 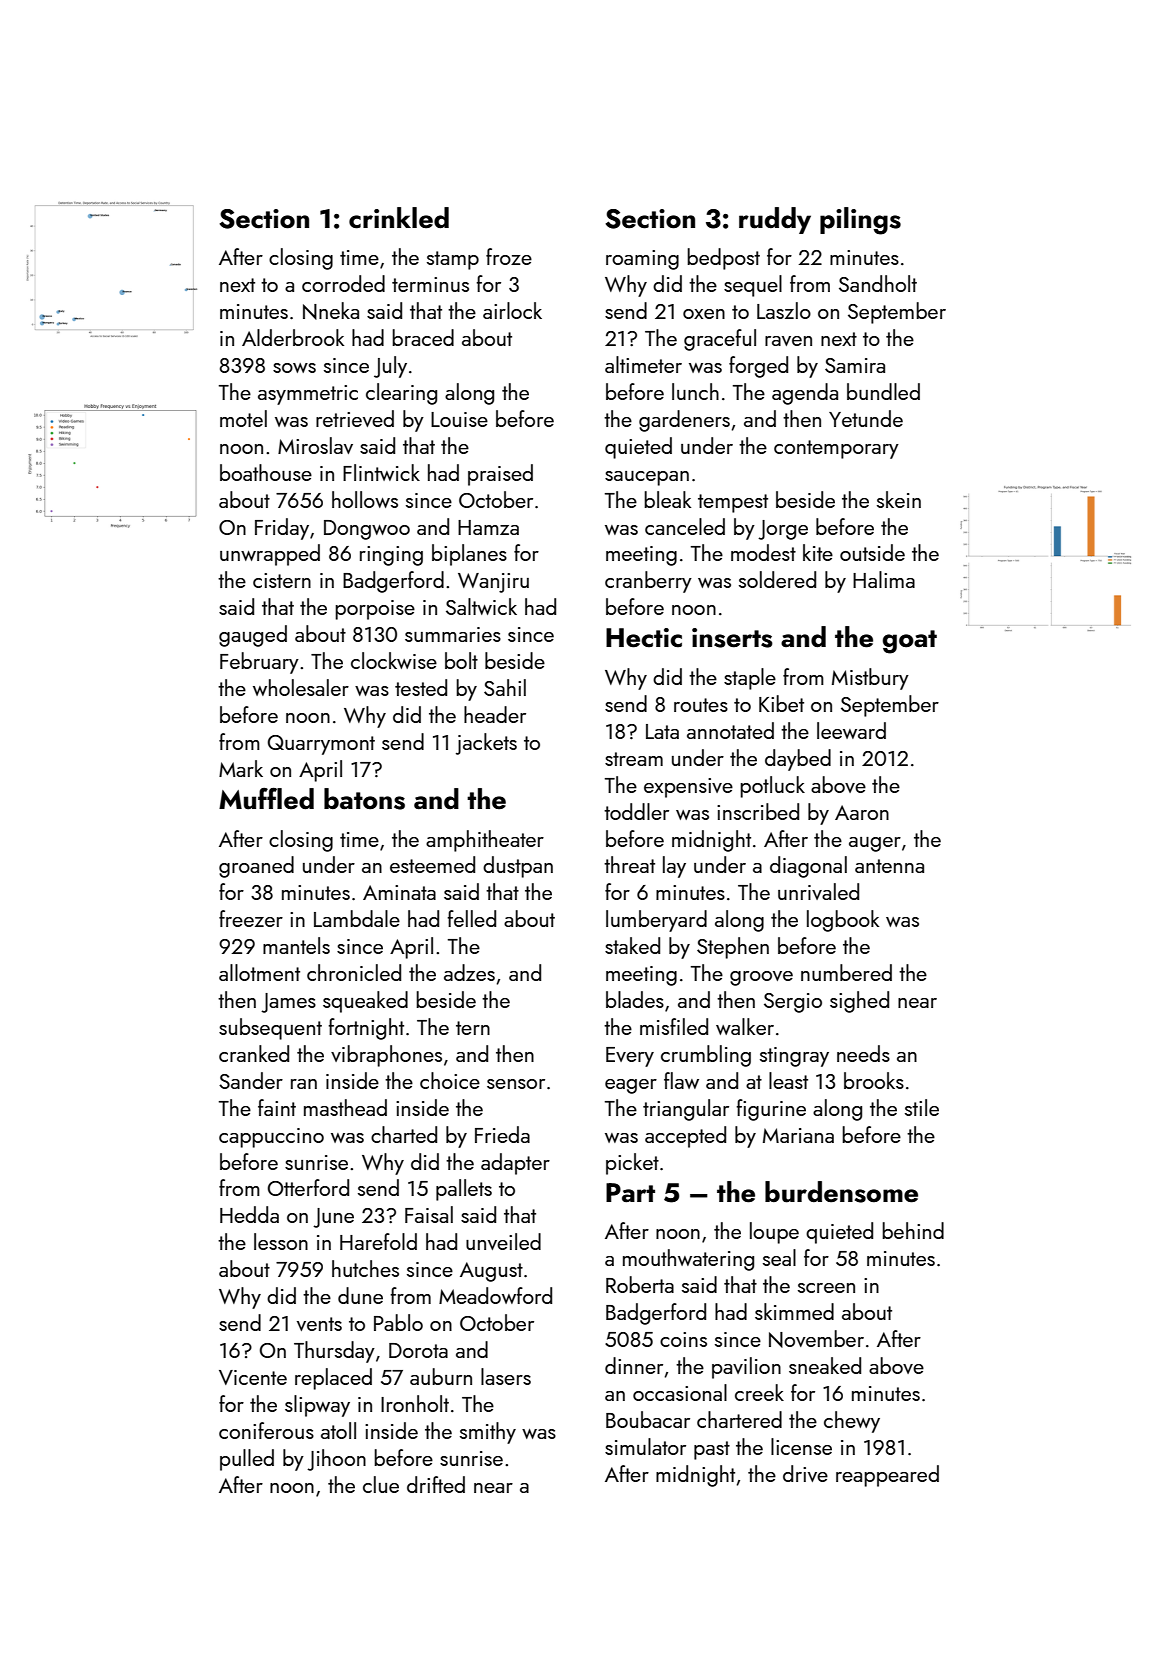 What do you see at coordinates (922, 1107) in the document?
I see `stile` at bounding box center [922, 1107].
